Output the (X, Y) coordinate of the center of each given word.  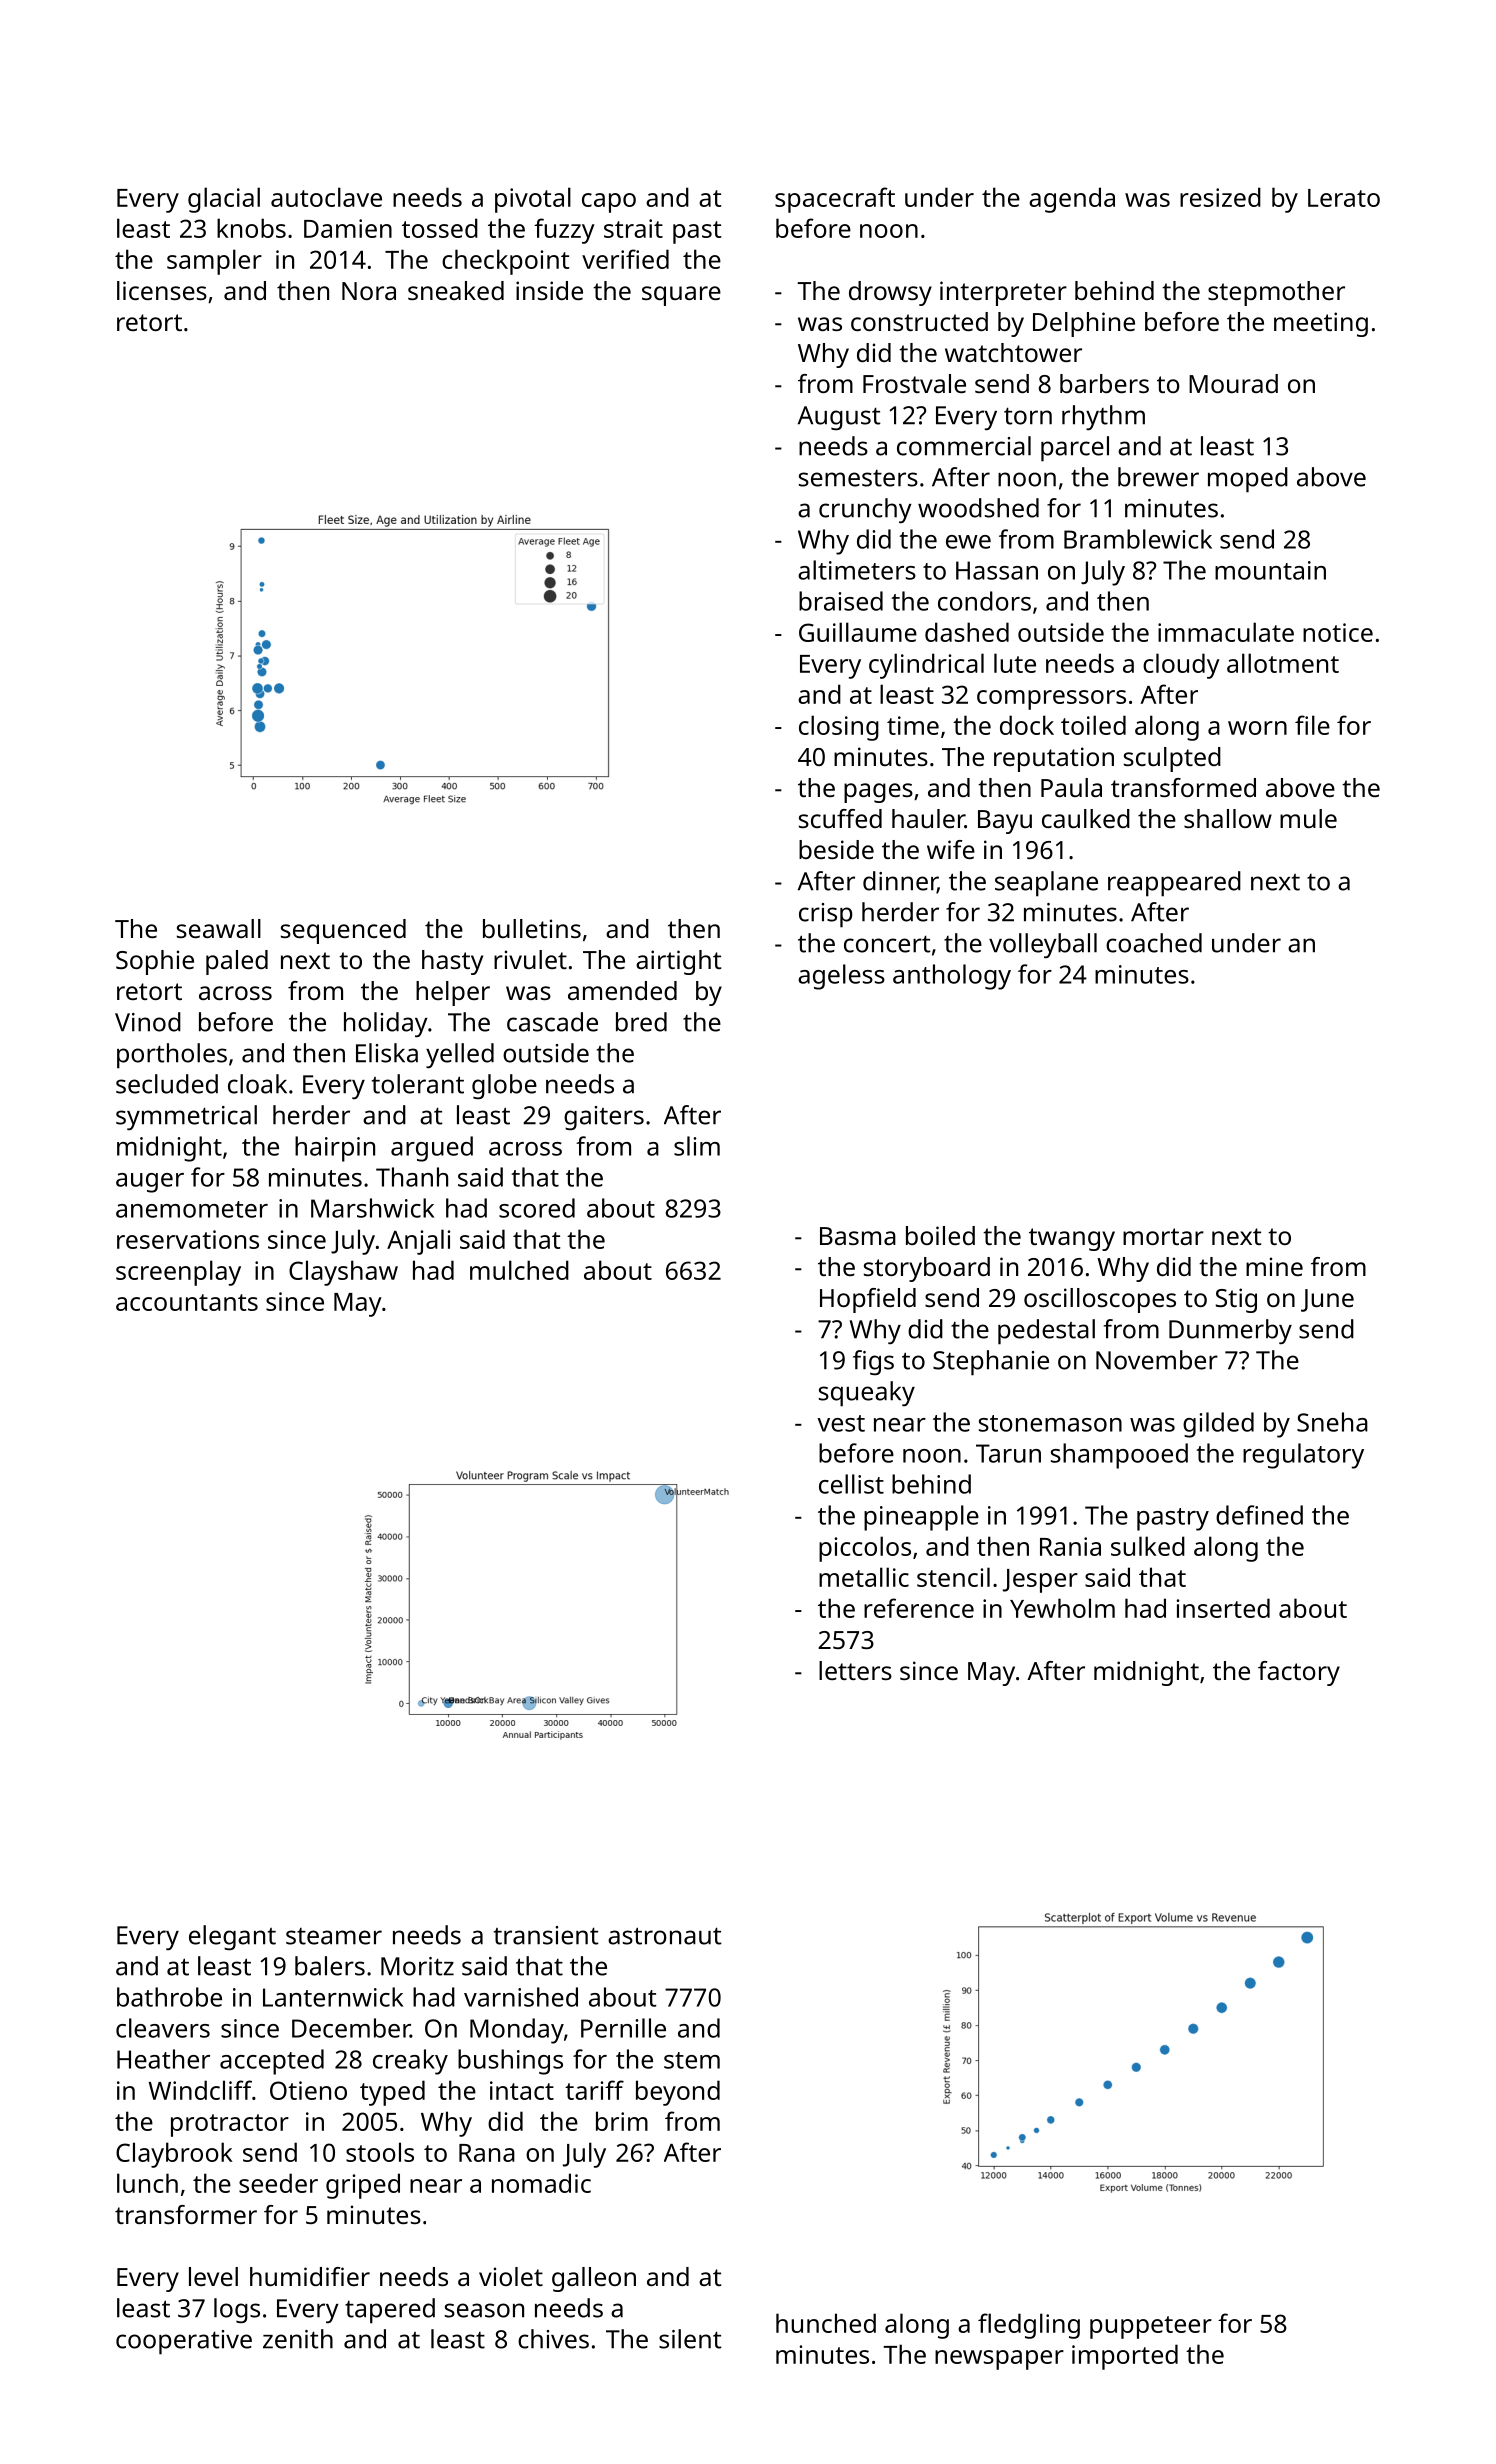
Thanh (412, 1177)
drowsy (890, 293)
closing (839, 728)
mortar (1163, 1236)
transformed (1183, 787)
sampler (214, 262)
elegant (232, 1938)
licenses (162, 290)
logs (237, 2310)
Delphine (1084, 324)
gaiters (604, 1118)
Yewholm (1062, 1608)
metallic (864, 1577)
